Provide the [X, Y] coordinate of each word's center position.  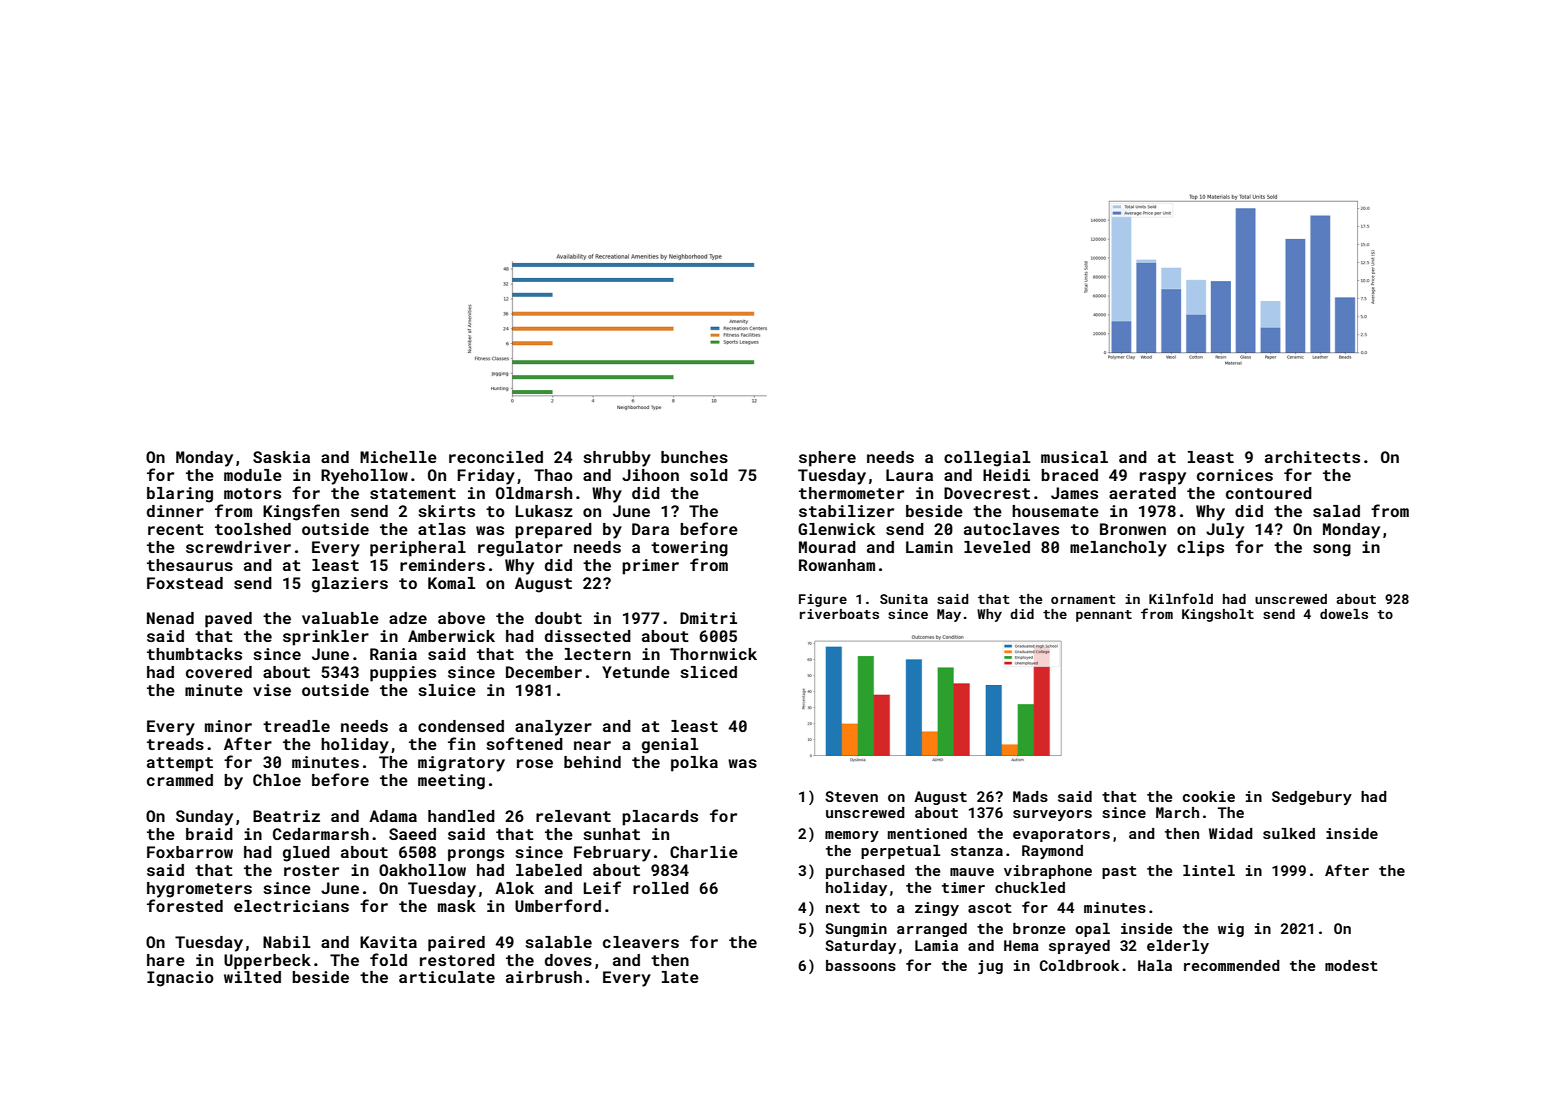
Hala [1155, 965]
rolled [661, 888]
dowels [1344, 614]
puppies [403, 674]
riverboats [839, 614]
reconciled [496, 457]
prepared [553, 531]
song [1332, 550]
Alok [514, 888]
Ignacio [180, 979]
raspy [1163, 478]
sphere [827, 459]
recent [176, 529]
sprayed [1079, 947]
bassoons [861, 965]
